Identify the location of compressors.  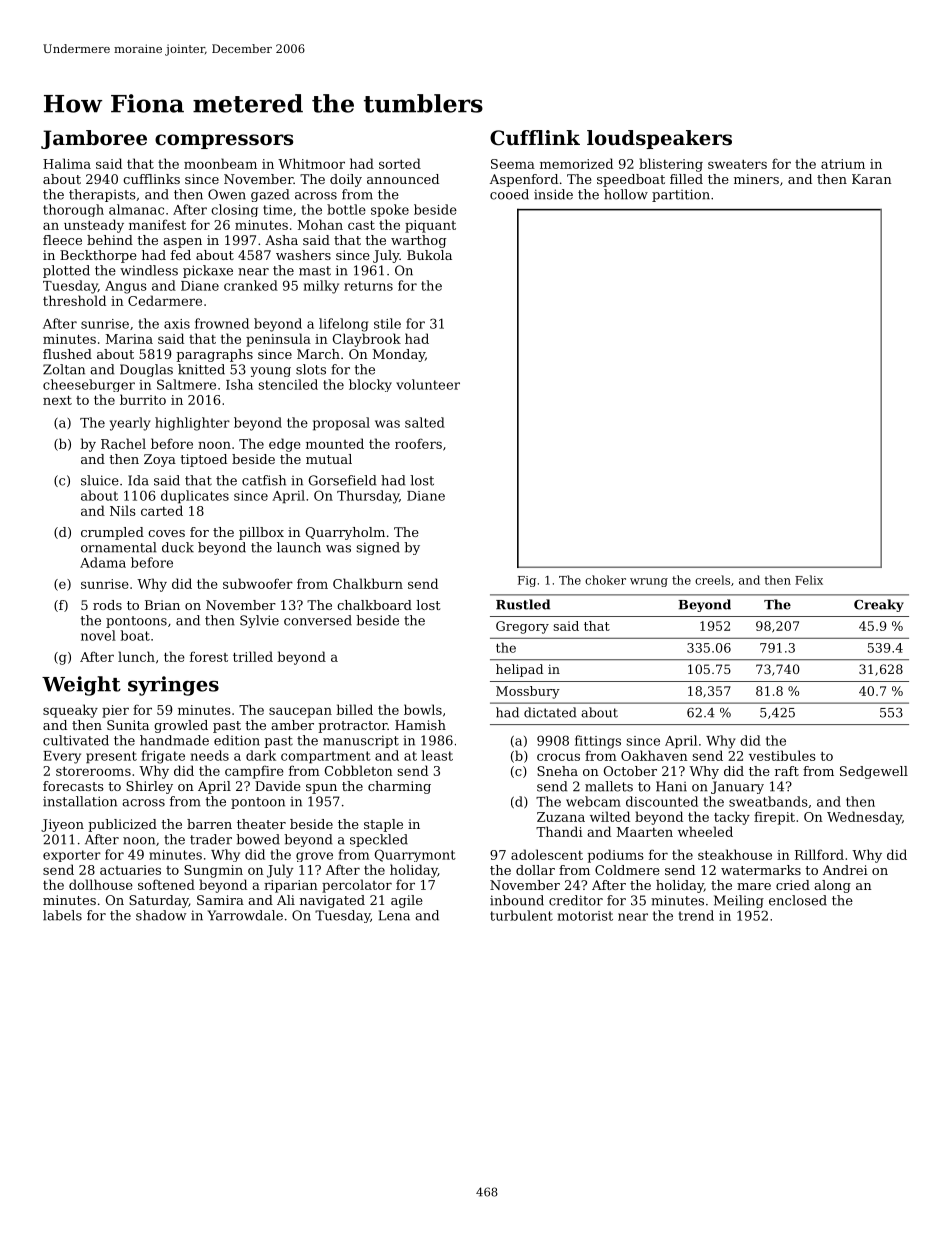
(224, 141).
